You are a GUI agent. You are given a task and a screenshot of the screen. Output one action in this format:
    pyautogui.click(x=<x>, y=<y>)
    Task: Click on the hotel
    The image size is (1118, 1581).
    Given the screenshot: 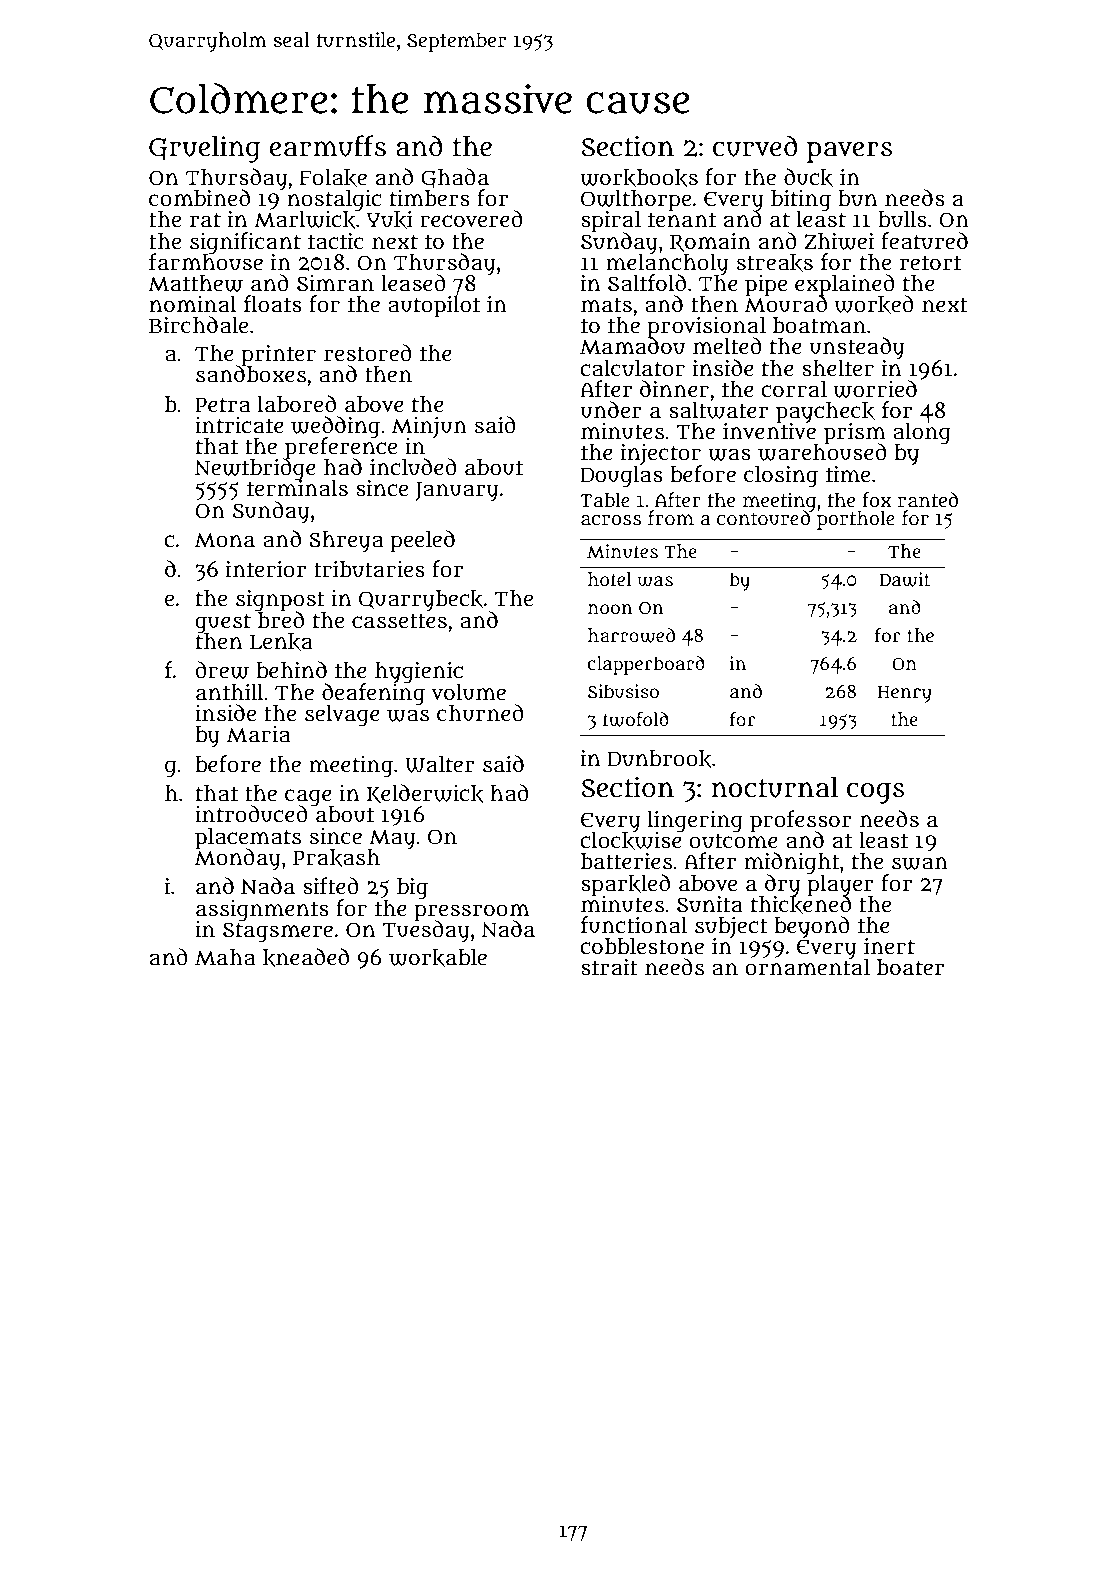 What is the action you would take?
    pyautogui.click(x=610, y=579)
